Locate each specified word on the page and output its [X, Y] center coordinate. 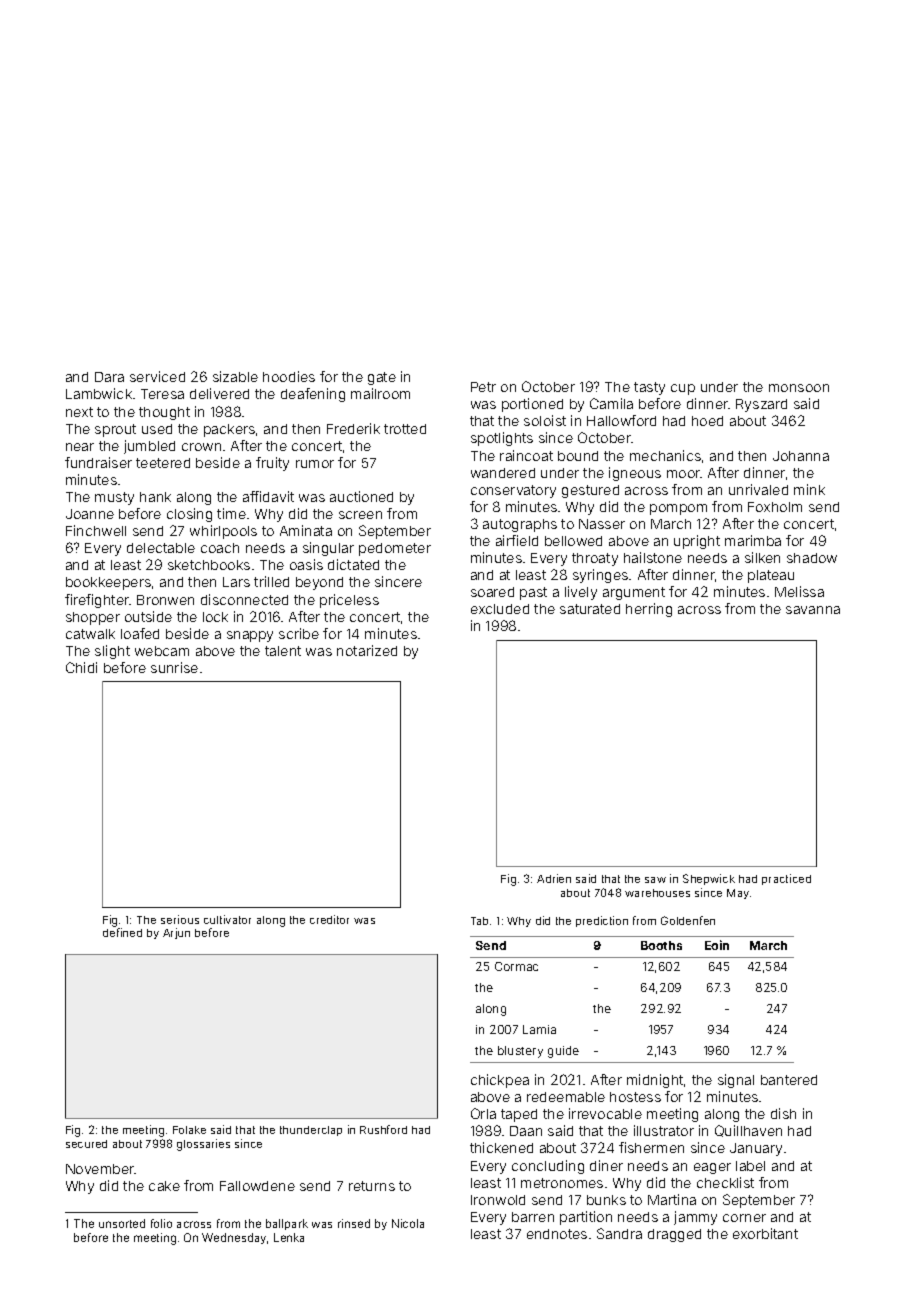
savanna [813, 610]
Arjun [176, 933]
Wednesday [234, 1238]
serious [180, 919]
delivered [219, 393]
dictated [353, 564]
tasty [649, 388]
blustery [520, 1052]
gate [382, 378]
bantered [789, 1080]
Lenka [289, 1237]
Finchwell [96, 530]
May [738, 894]
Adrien [554, 878]
